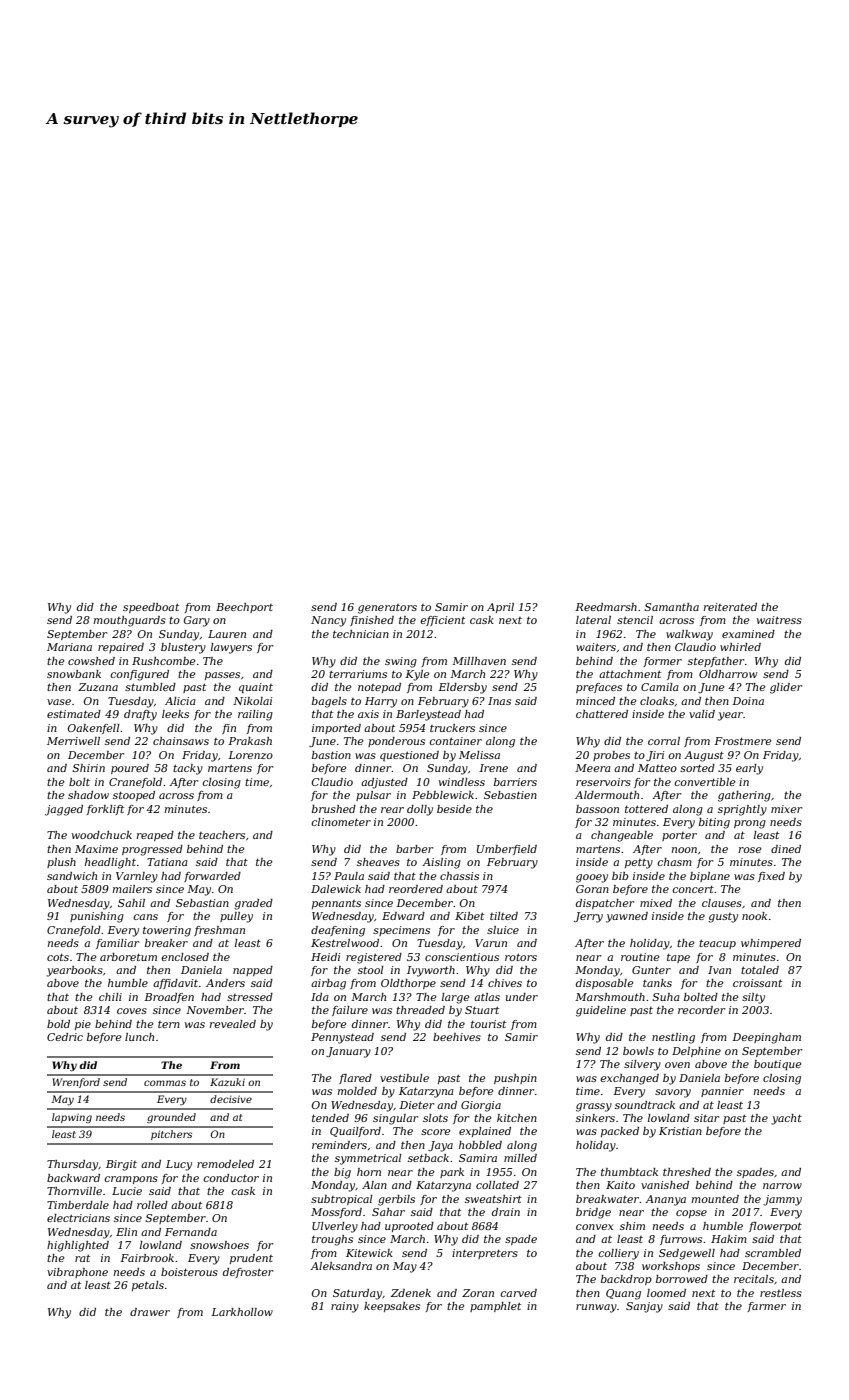 The width and height of the page is (849, 1400). What do you see at coordinates (606, 607) in the page?
I see `Reedmarsh` at bounding box center [606, 607].
